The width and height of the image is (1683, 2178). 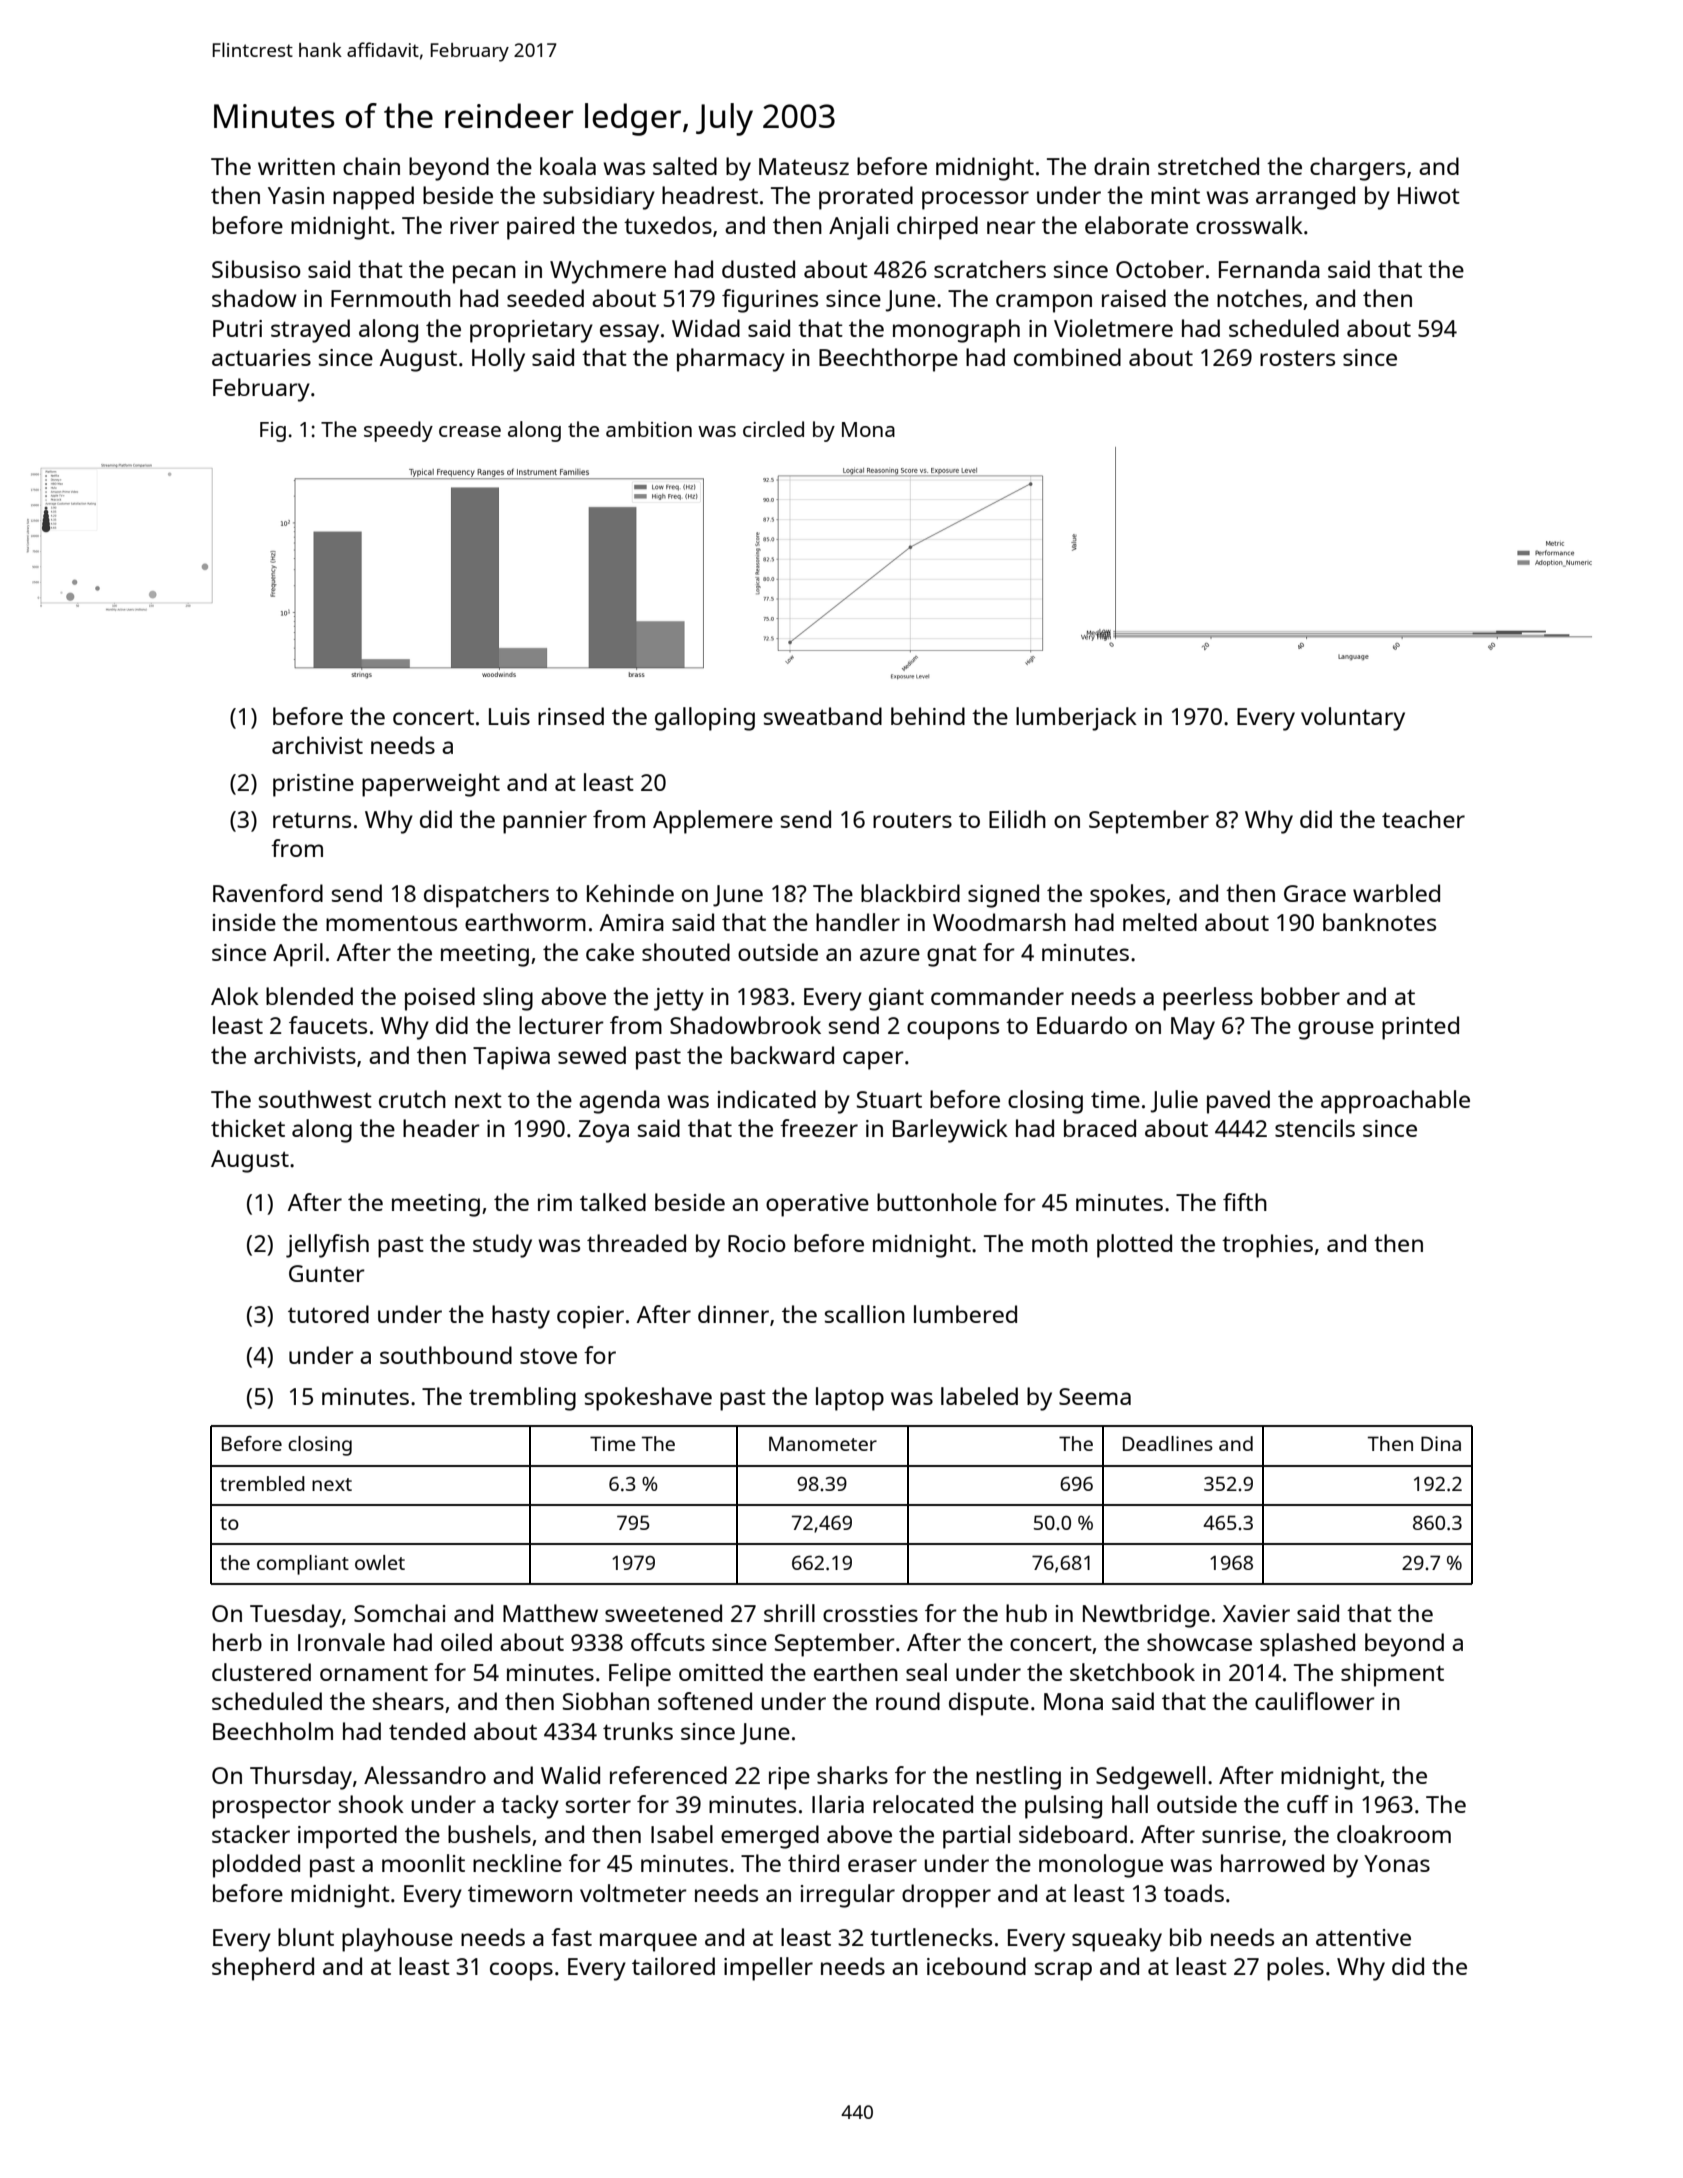 I want to click on banknotes, so click(x=1379, y=922).
